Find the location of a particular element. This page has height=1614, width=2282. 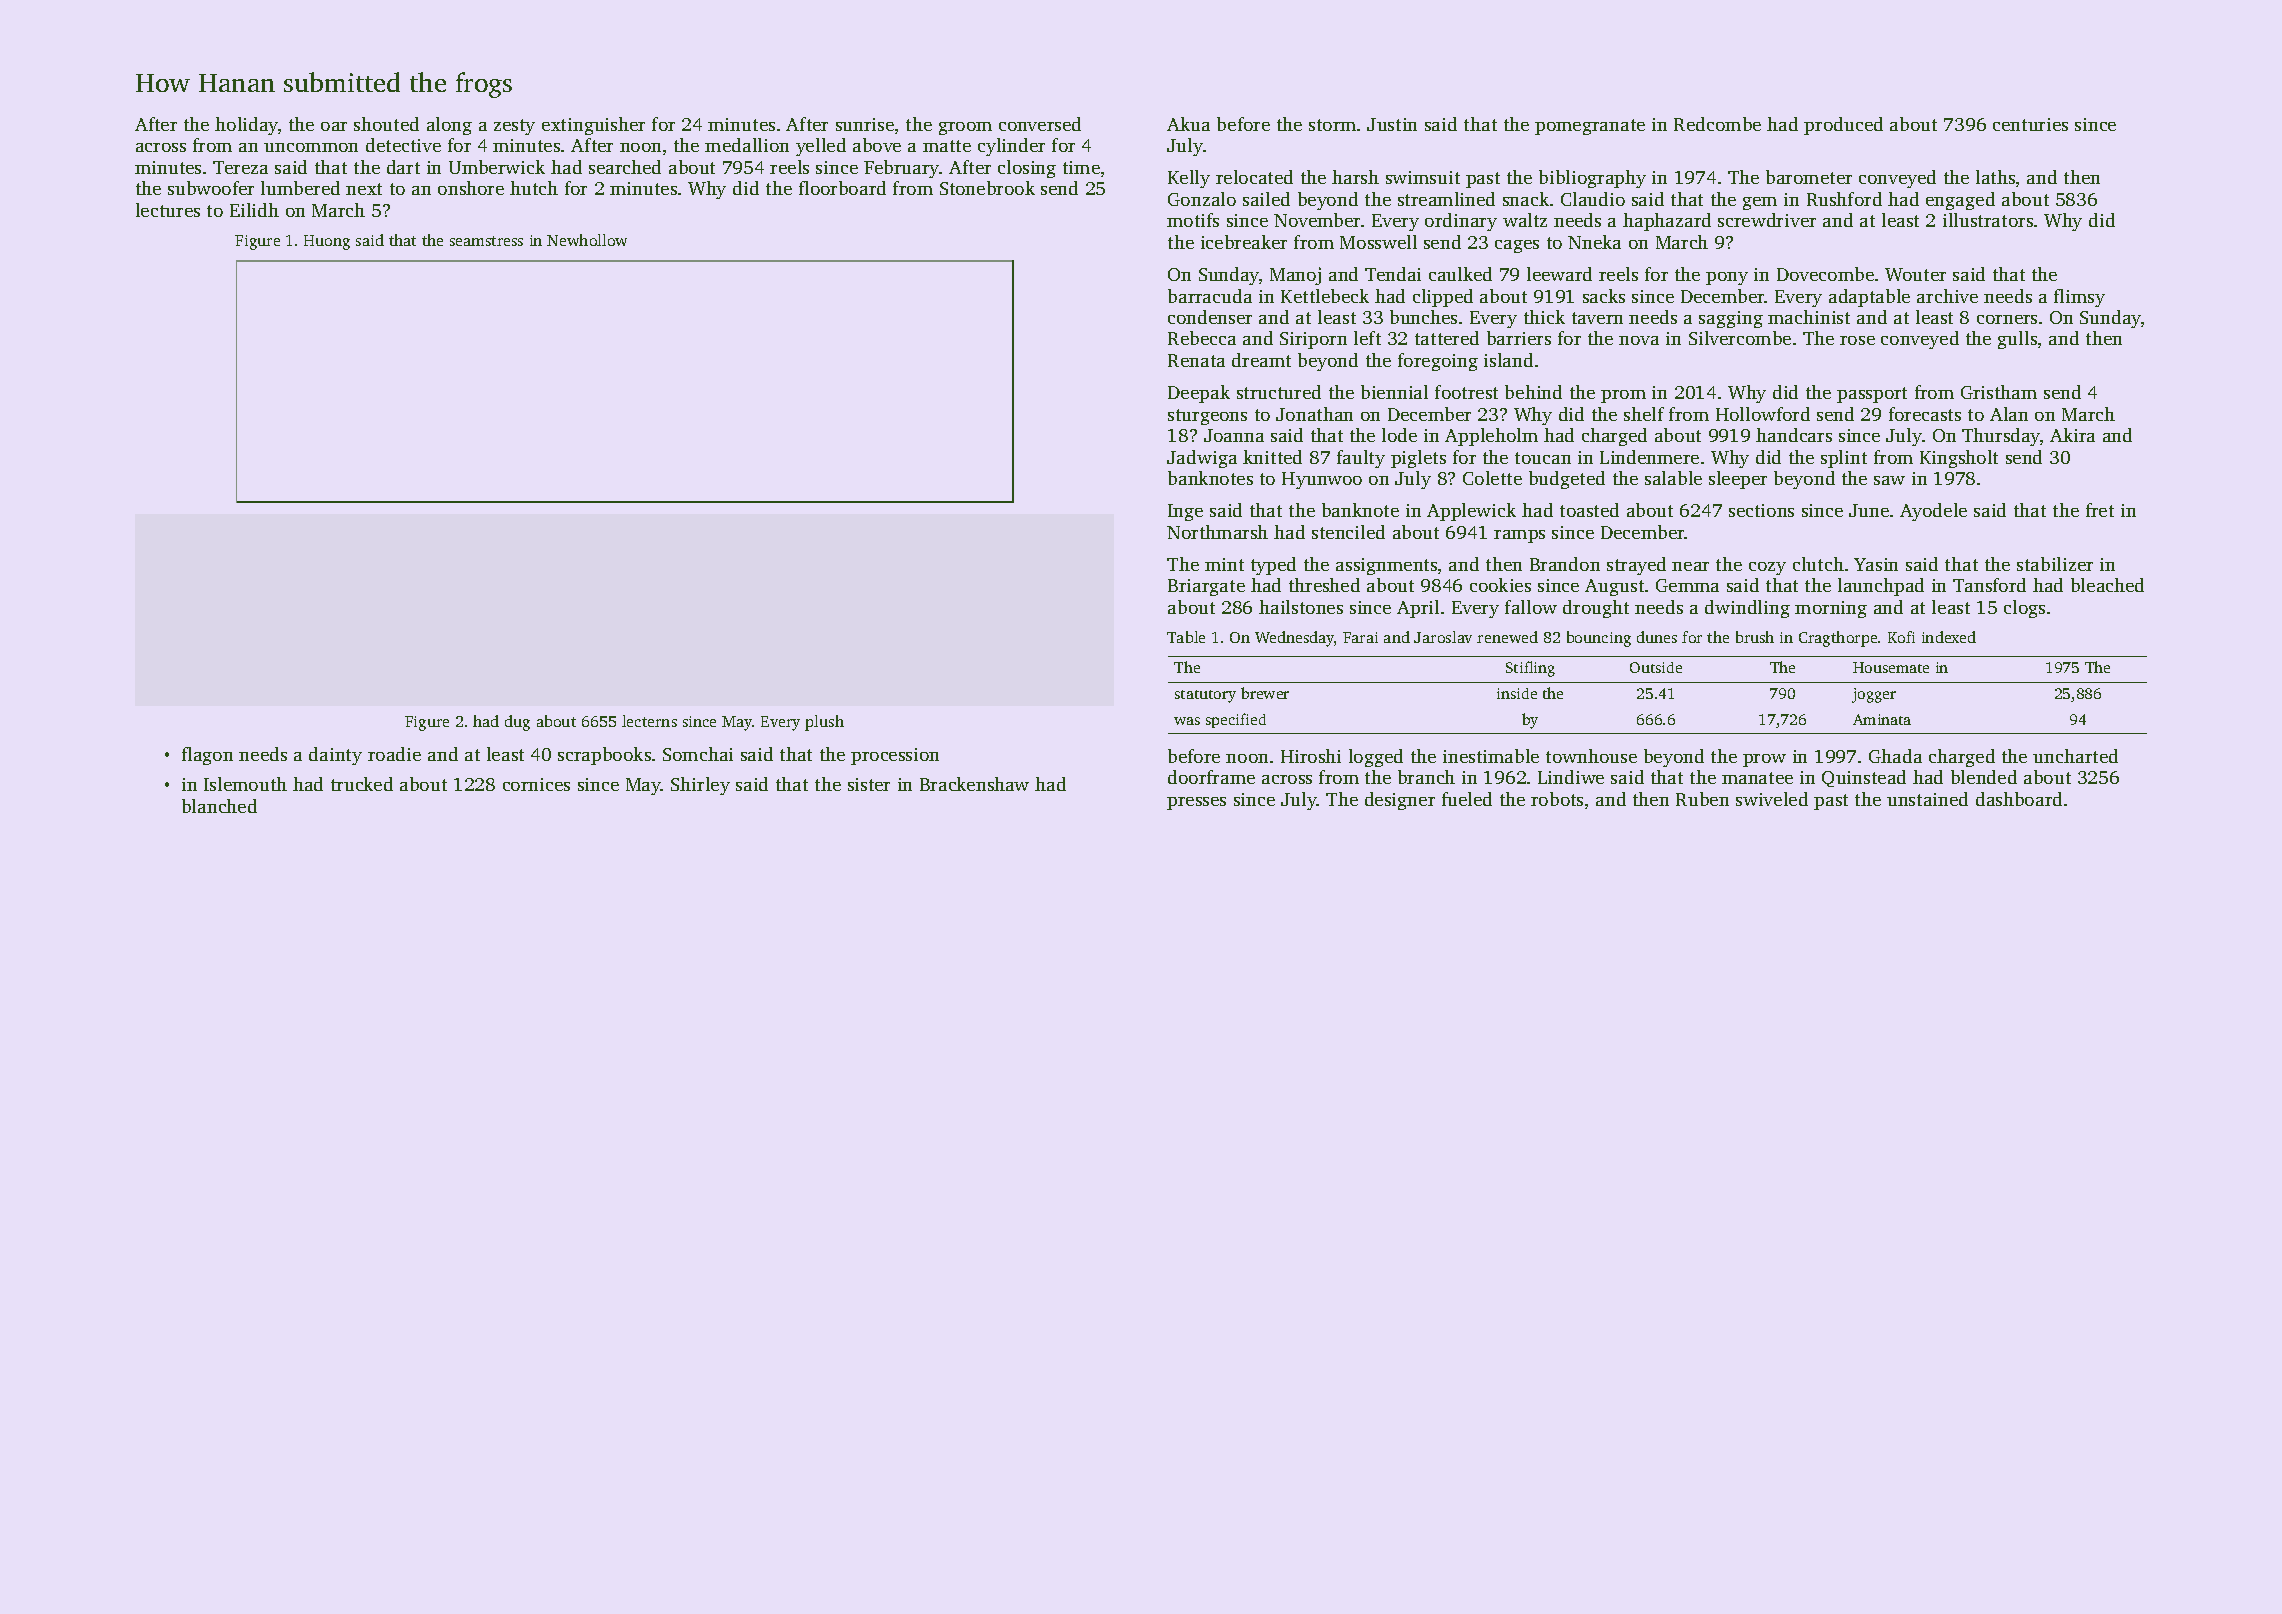

was is located at coordinates (1187, 721).
